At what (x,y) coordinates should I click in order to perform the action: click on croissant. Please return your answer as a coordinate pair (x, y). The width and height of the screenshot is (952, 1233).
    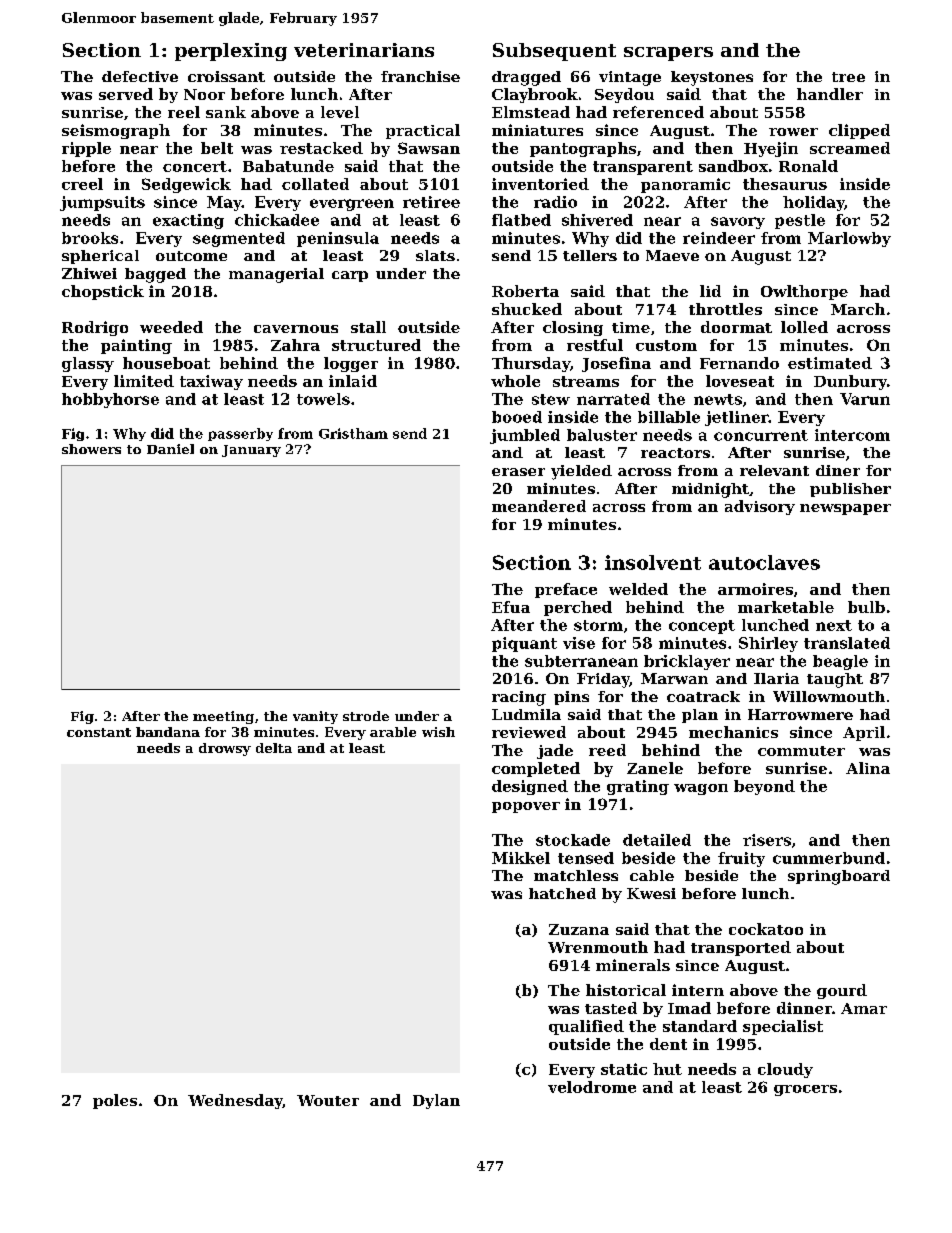
    Looking at the image, I should click on (226, 76).
